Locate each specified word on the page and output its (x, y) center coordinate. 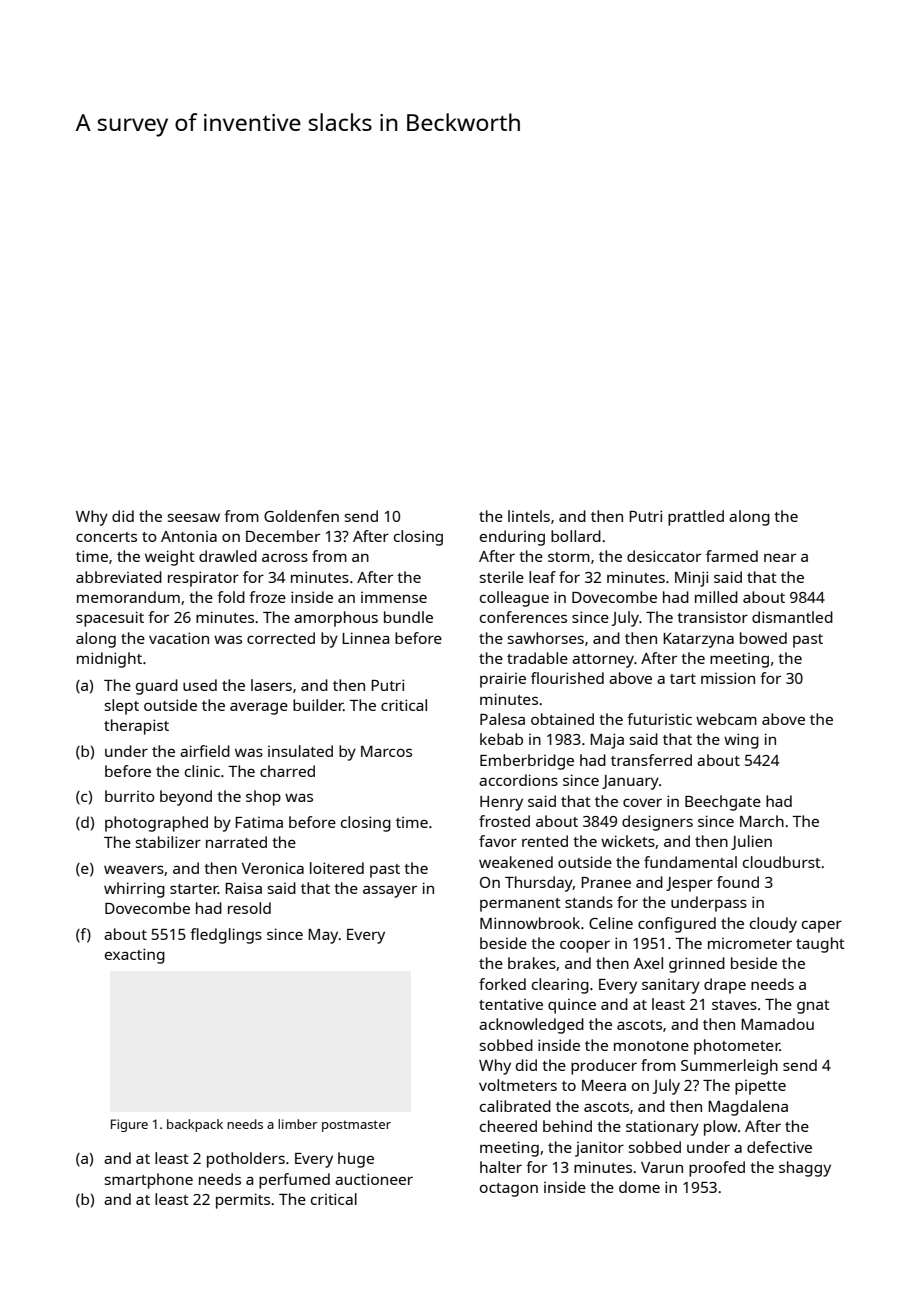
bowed (763, 638)
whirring (134, 890)
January (630, 782)
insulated (300, 751)
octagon (509, 1190)
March (762, 821)
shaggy (805, 1169)
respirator (203, 579)
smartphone (149, 1181)
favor (498, 841)
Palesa (502, 719)
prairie (503, 680)
